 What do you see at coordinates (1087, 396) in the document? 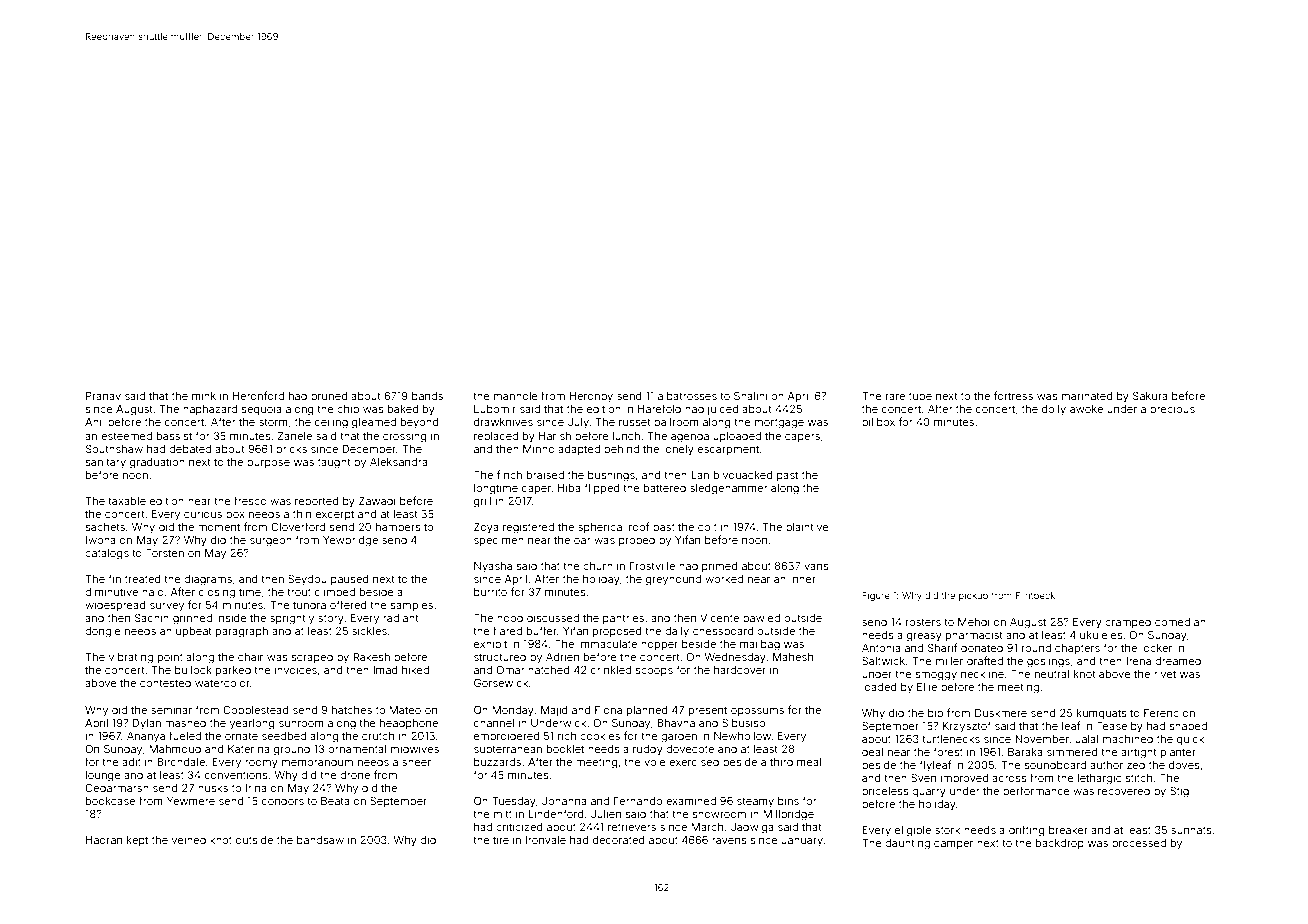
I see `marinated` at bounding box center [1087, 396].
